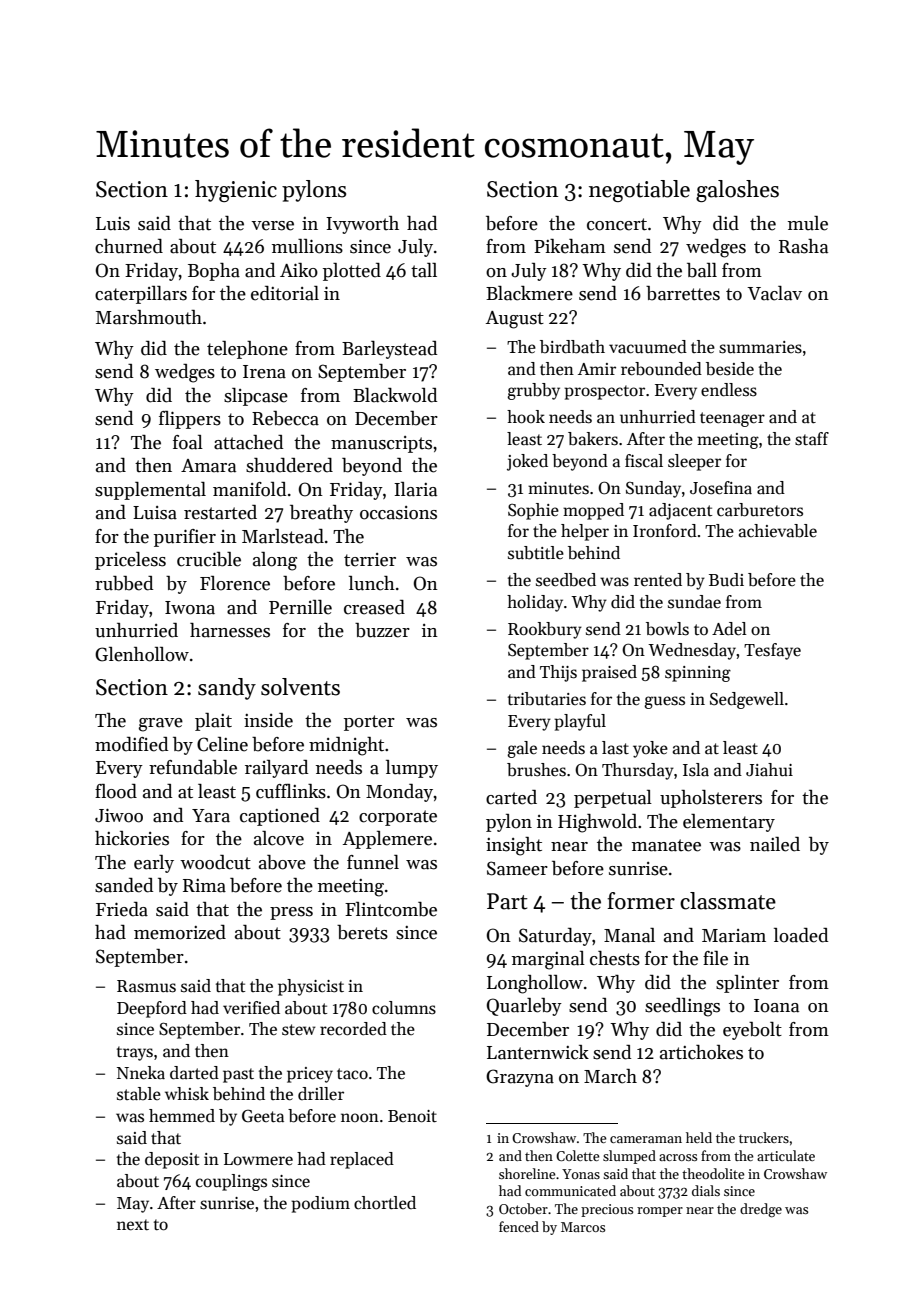  I want to click on loaded, so click(801, 935).
